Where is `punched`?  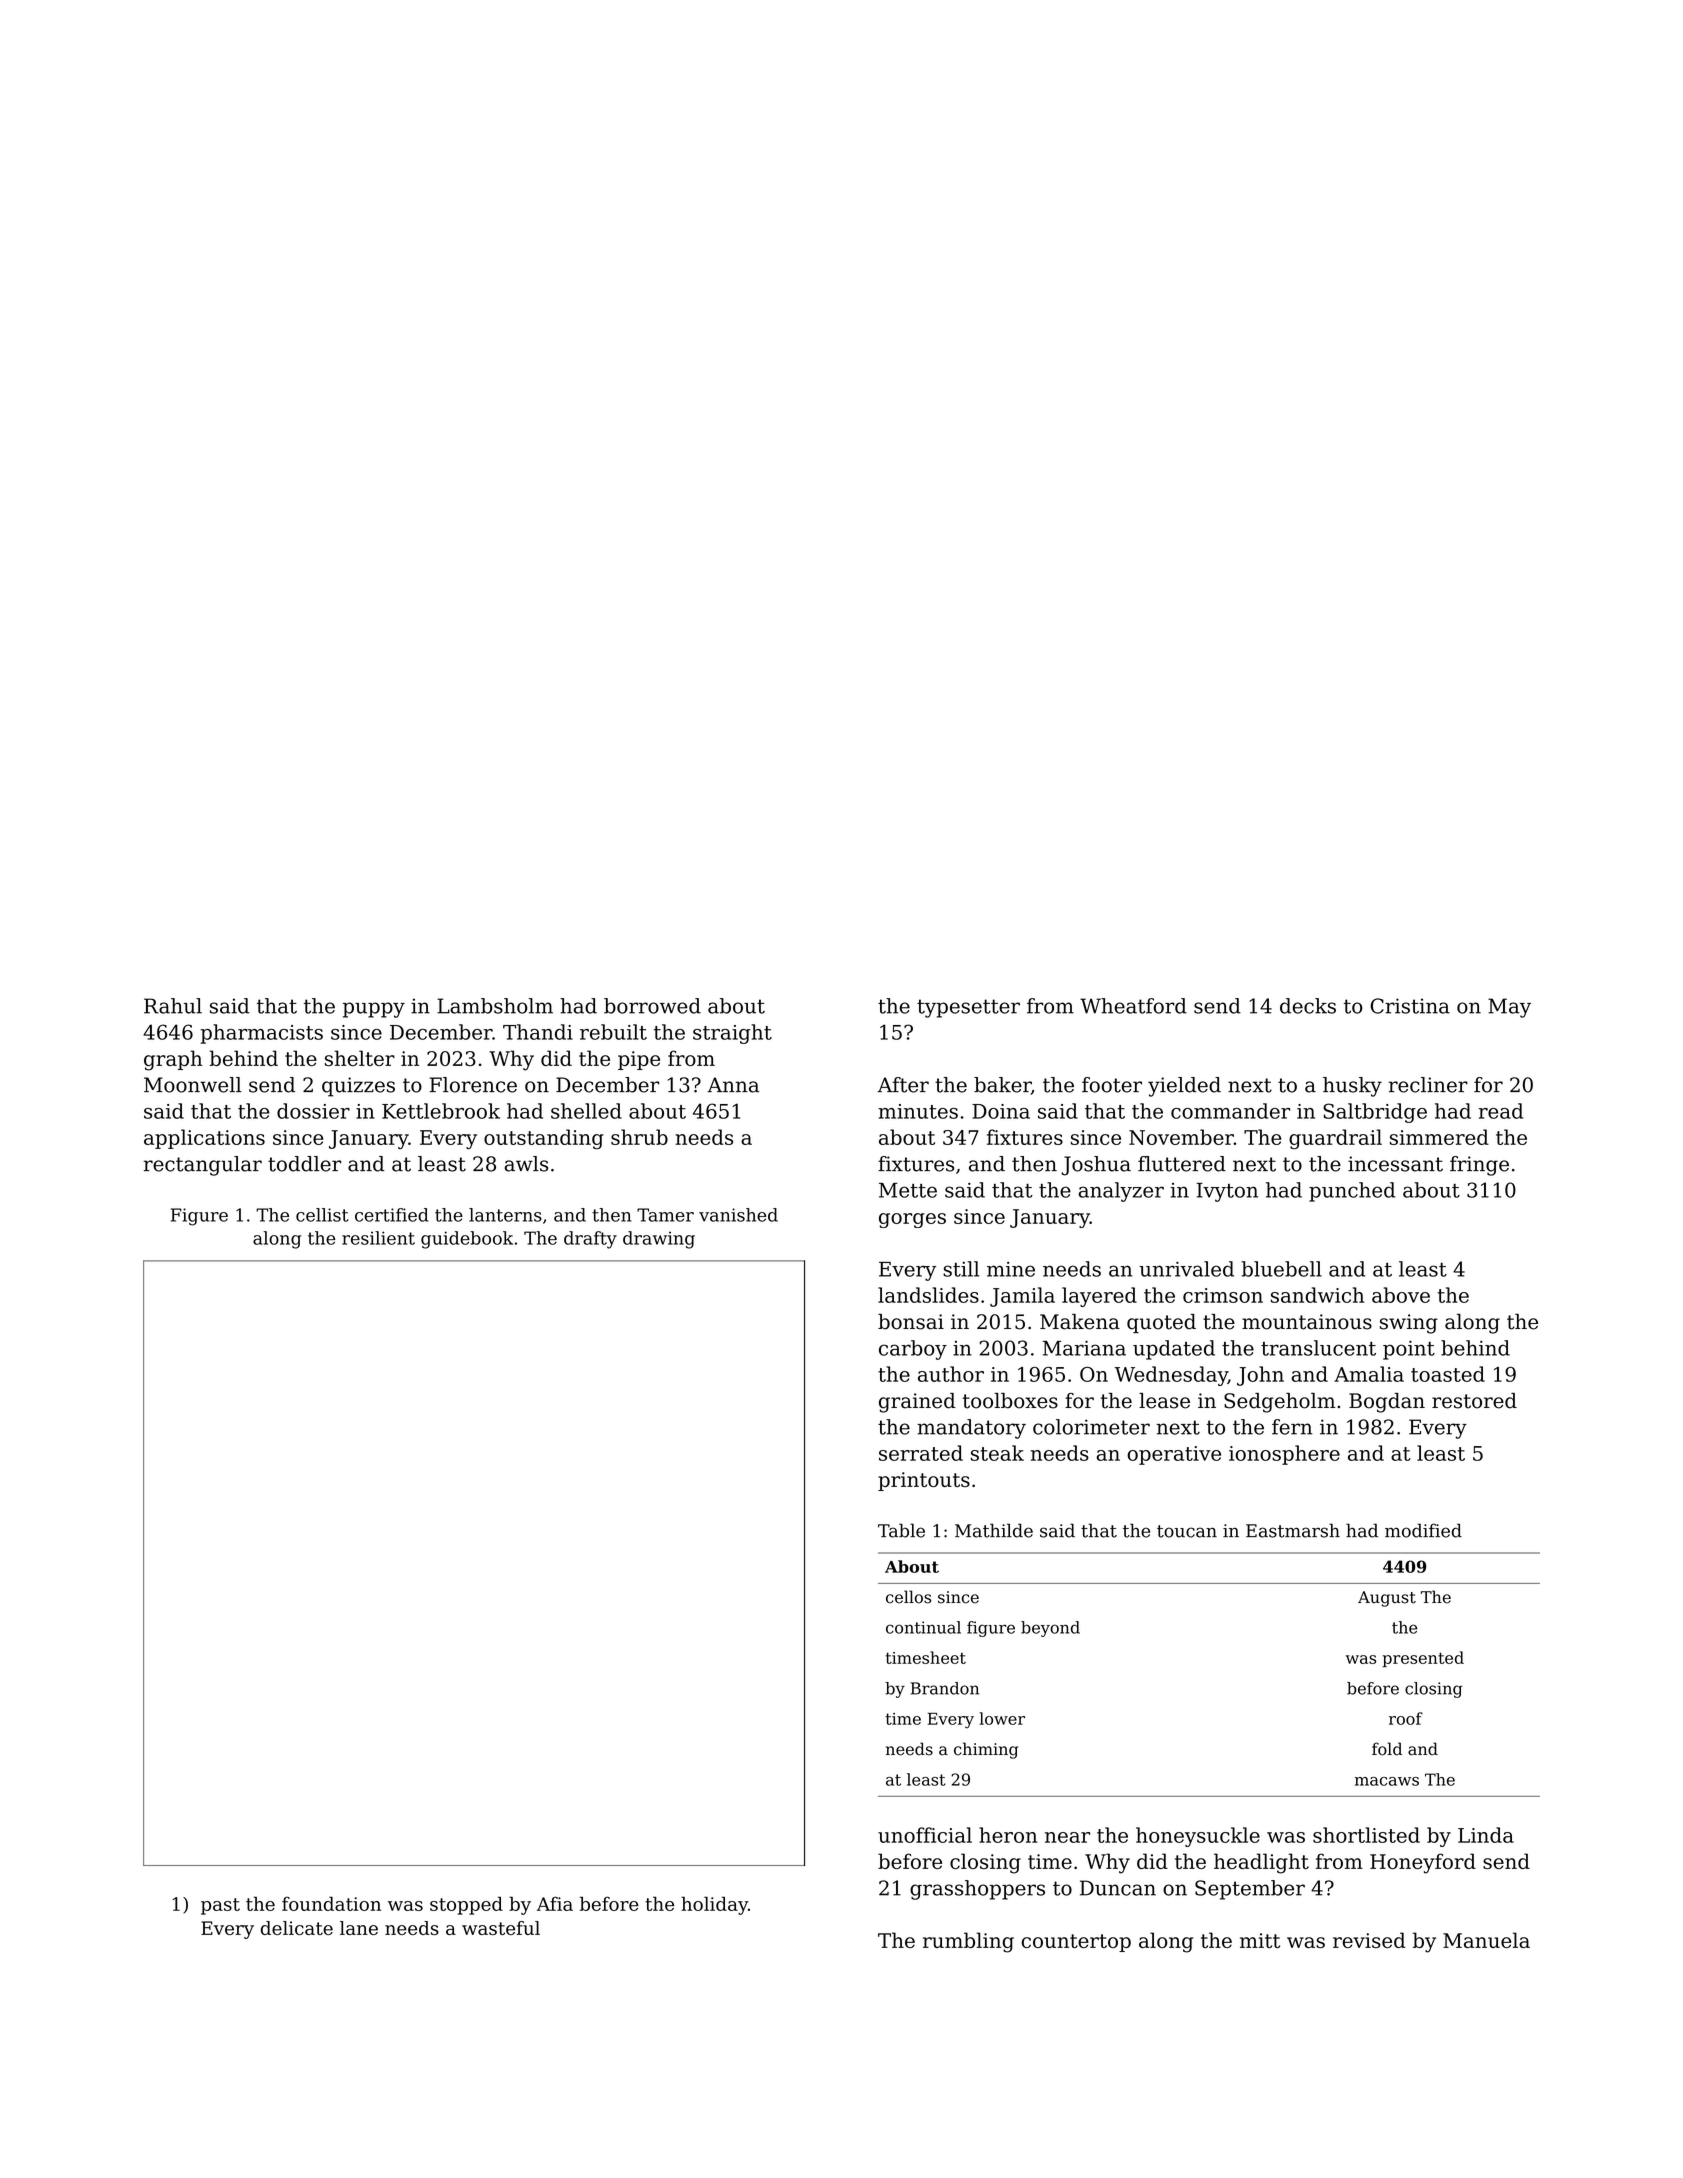 punched is located at coordinates (1352, 1192).
